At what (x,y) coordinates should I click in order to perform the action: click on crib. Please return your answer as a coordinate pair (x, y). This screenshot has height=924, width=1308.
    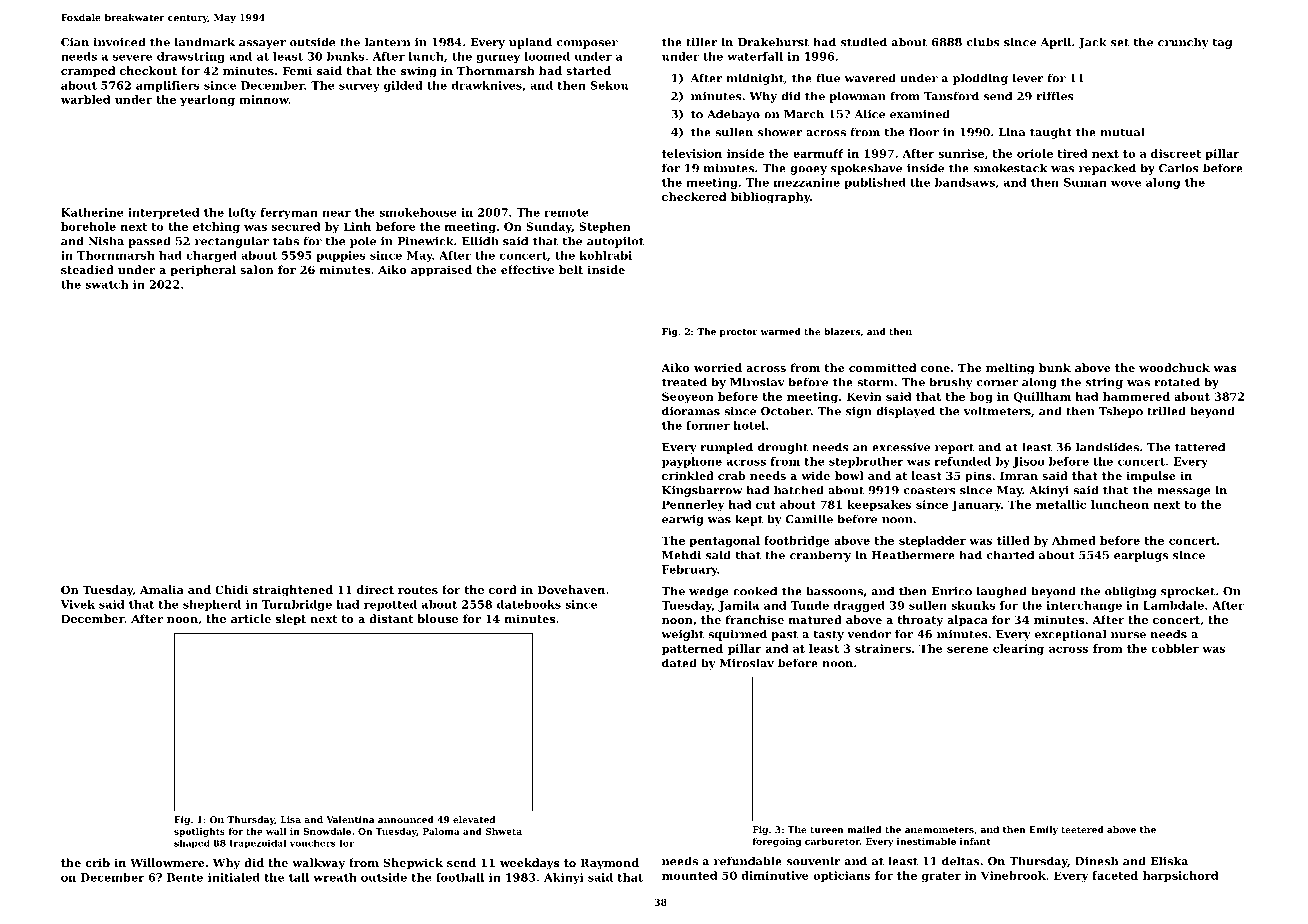
    Looking at the image, I should click on (97, 862).
